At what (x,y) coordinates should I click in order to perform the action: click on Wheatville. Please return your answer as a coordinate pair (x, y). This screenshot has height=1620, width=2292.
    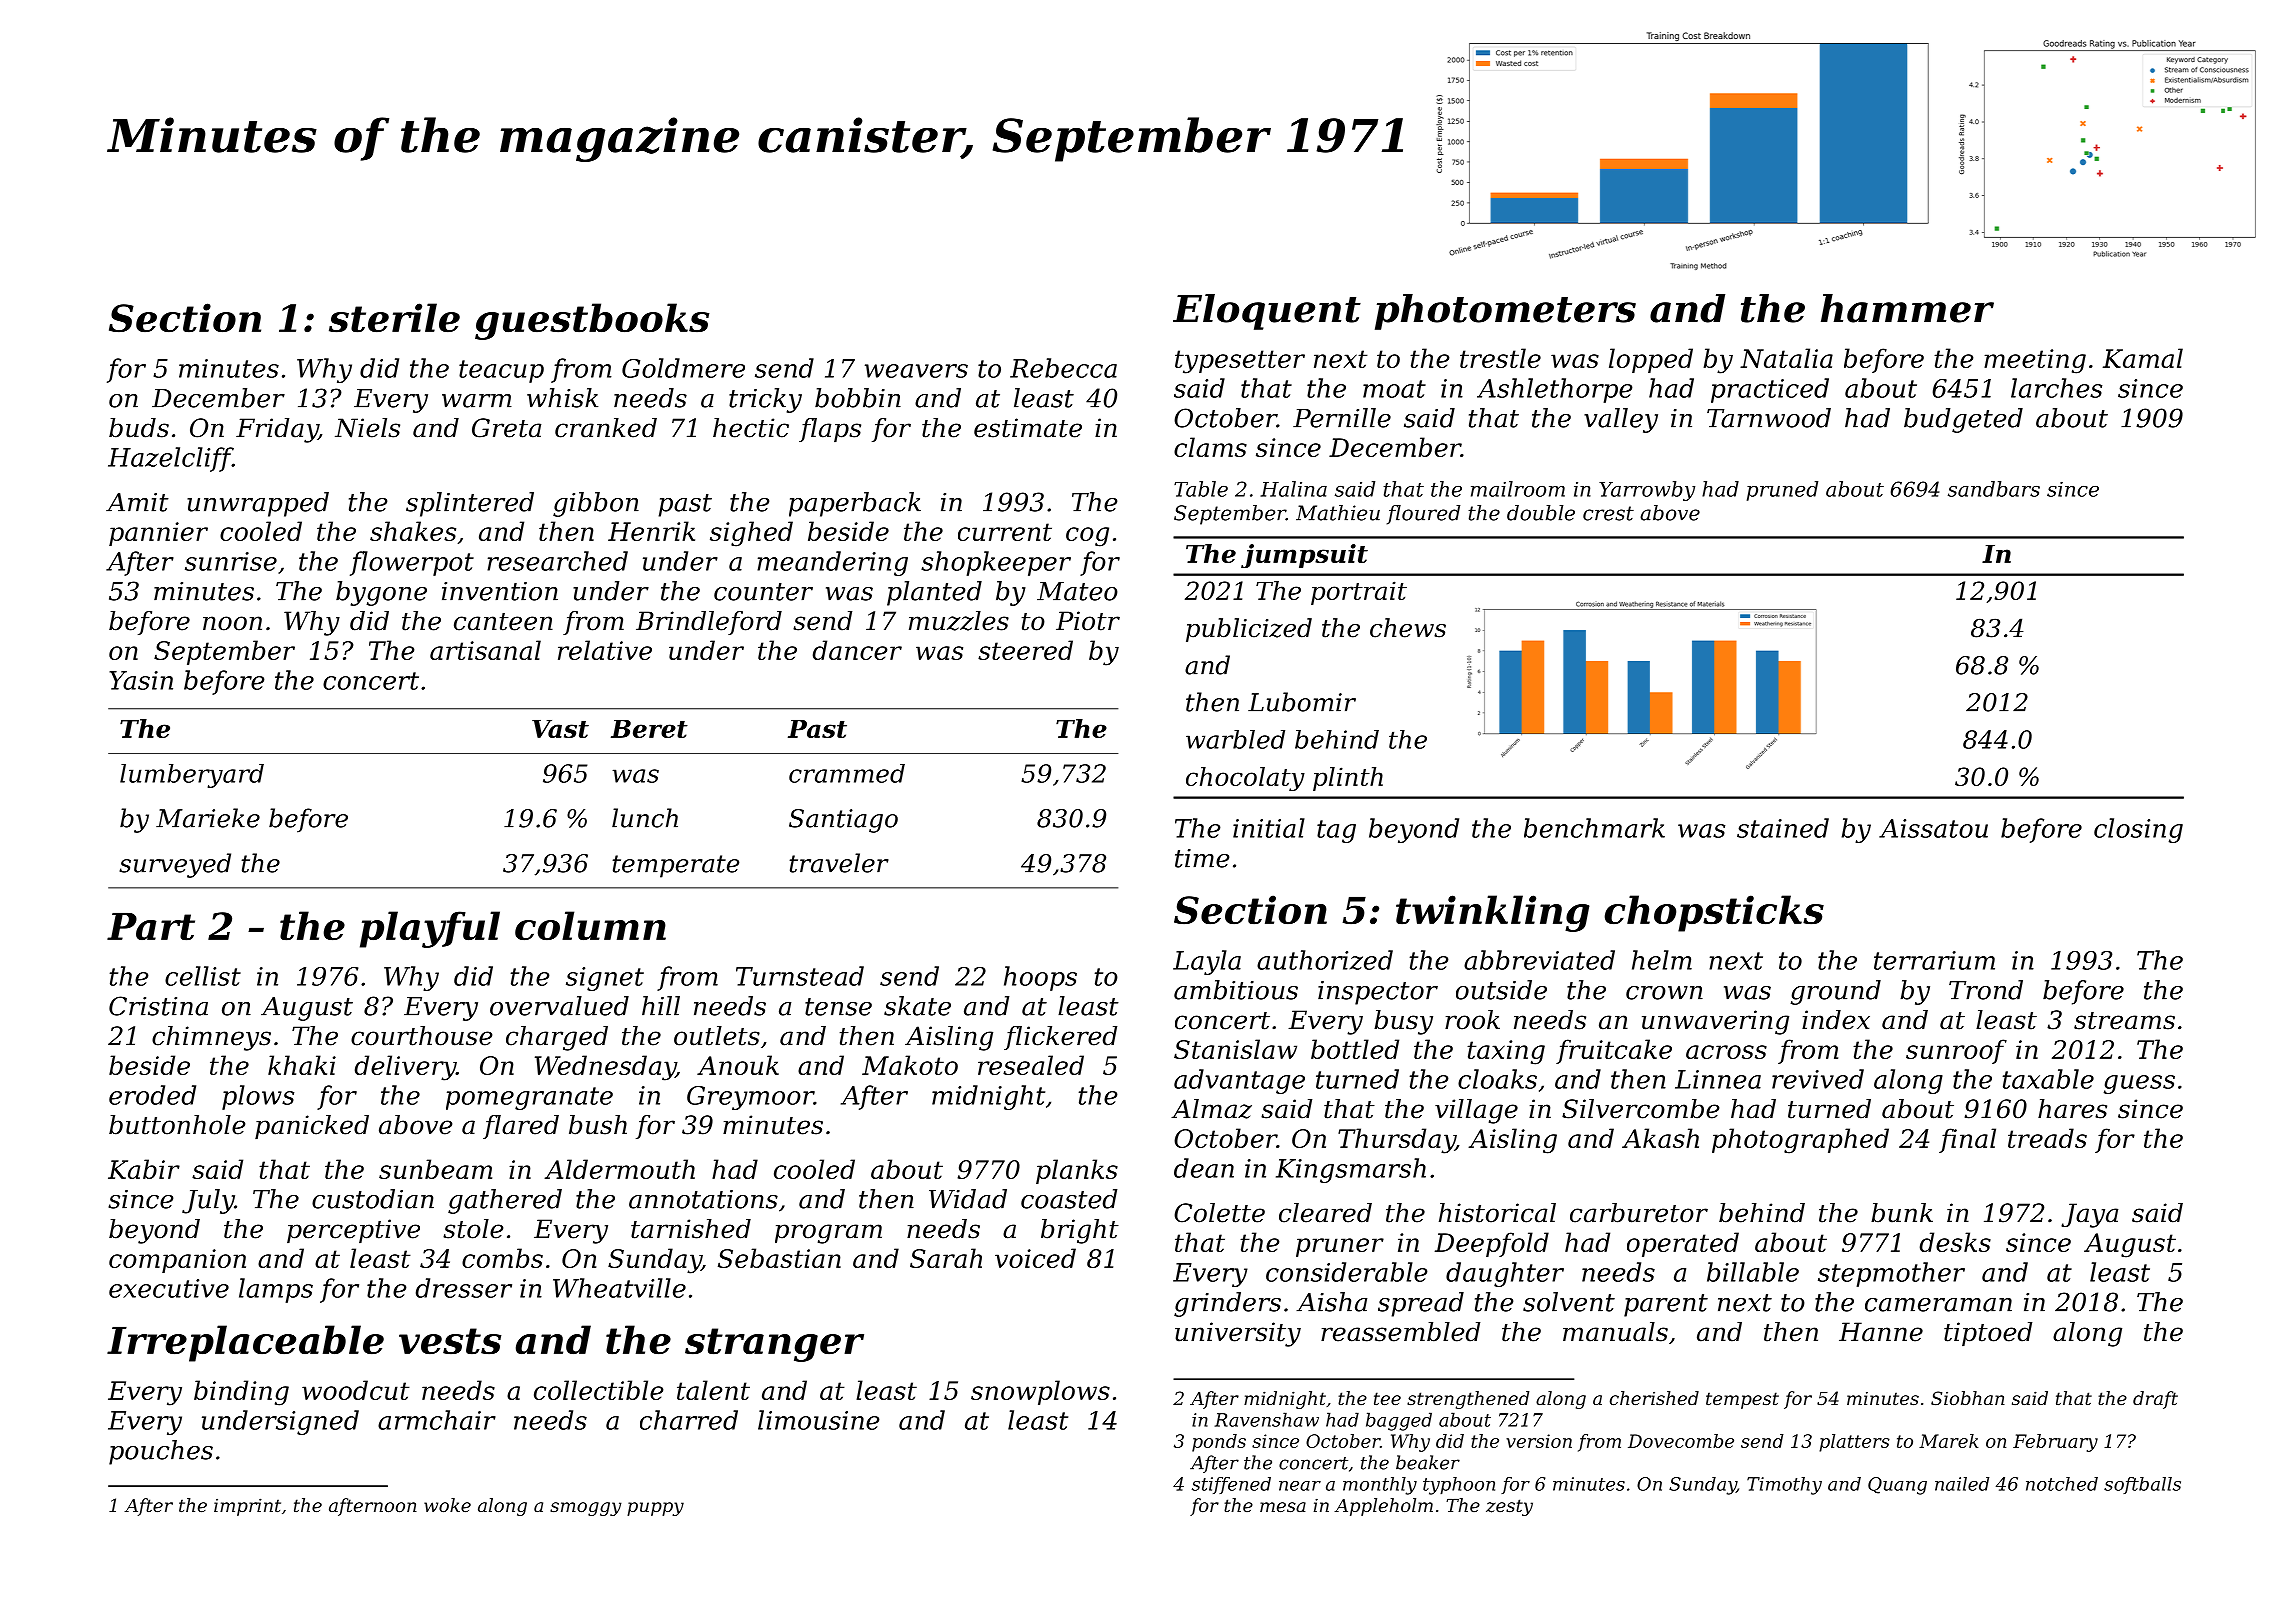
    Looking at the image, I should click on (619, 1288).
